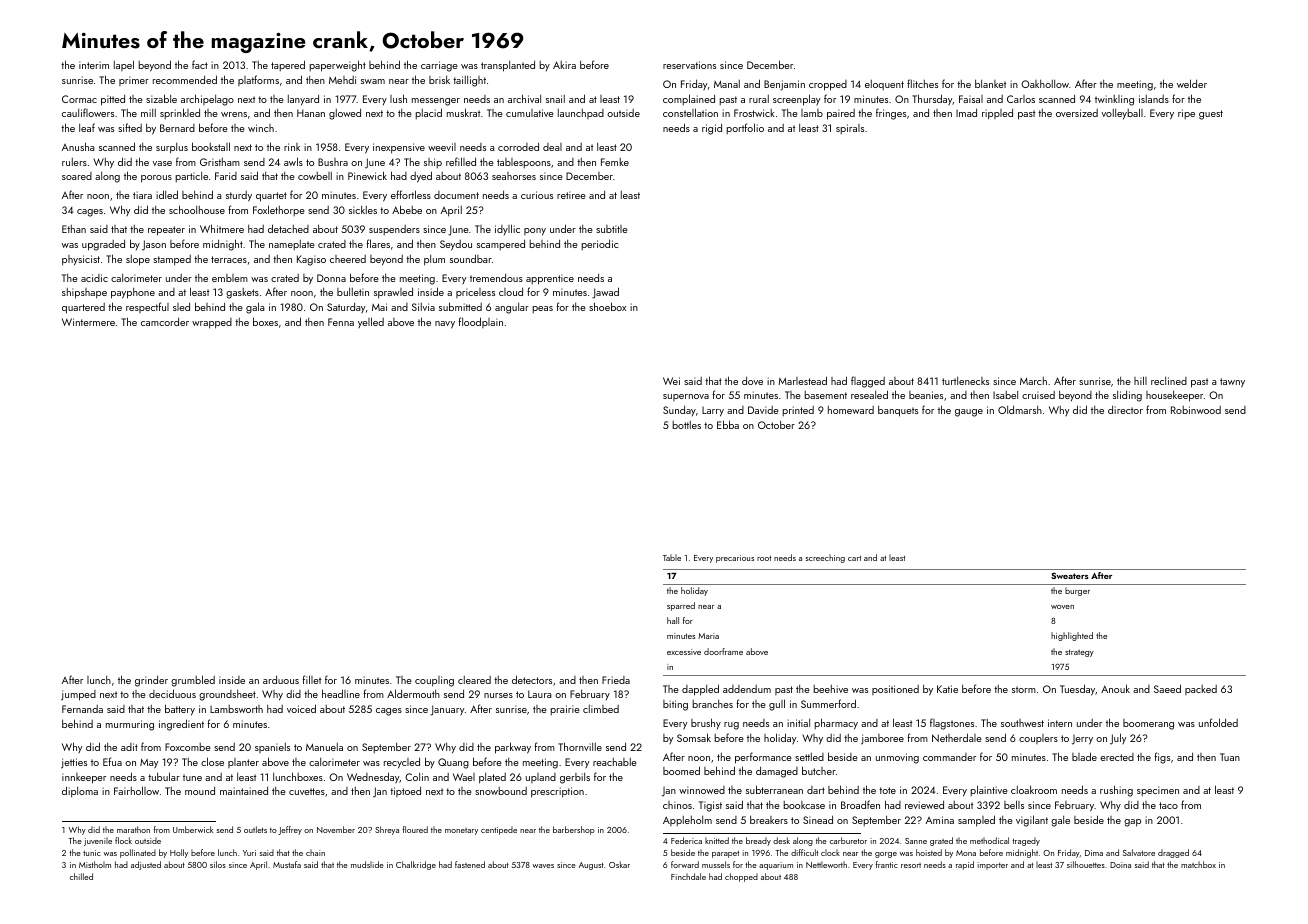 This screenshot has width=1308, height=924. Describe the element at coordinates (949, 757) in the screenshot. I see `commander` at that location.
